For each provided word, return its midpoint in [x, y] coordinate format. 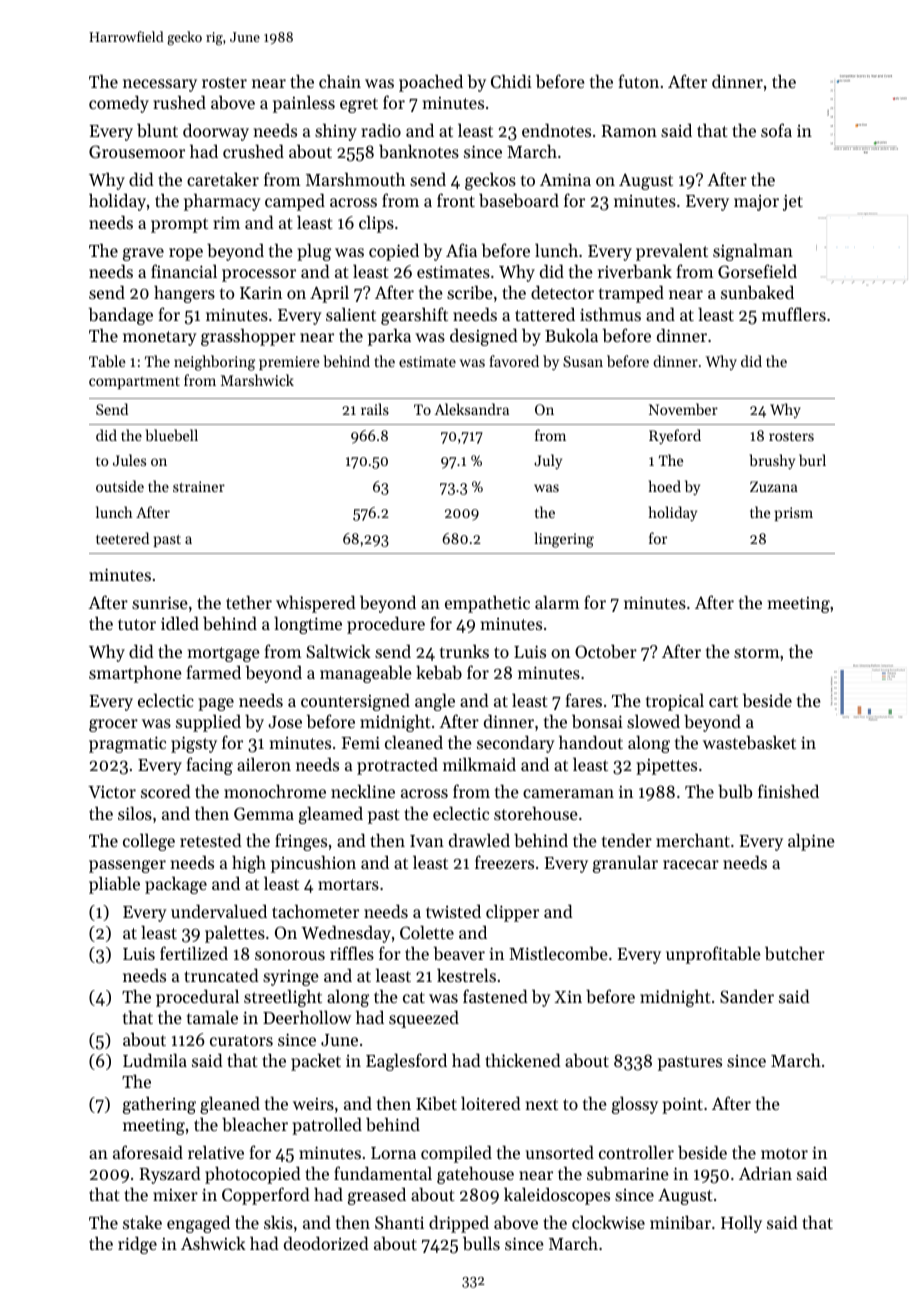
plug [314, 252]
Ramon [629, 131]
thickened [523, 1060]
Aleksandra [471, 409]
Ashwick [213, 1243]
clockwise [608, 1222]
